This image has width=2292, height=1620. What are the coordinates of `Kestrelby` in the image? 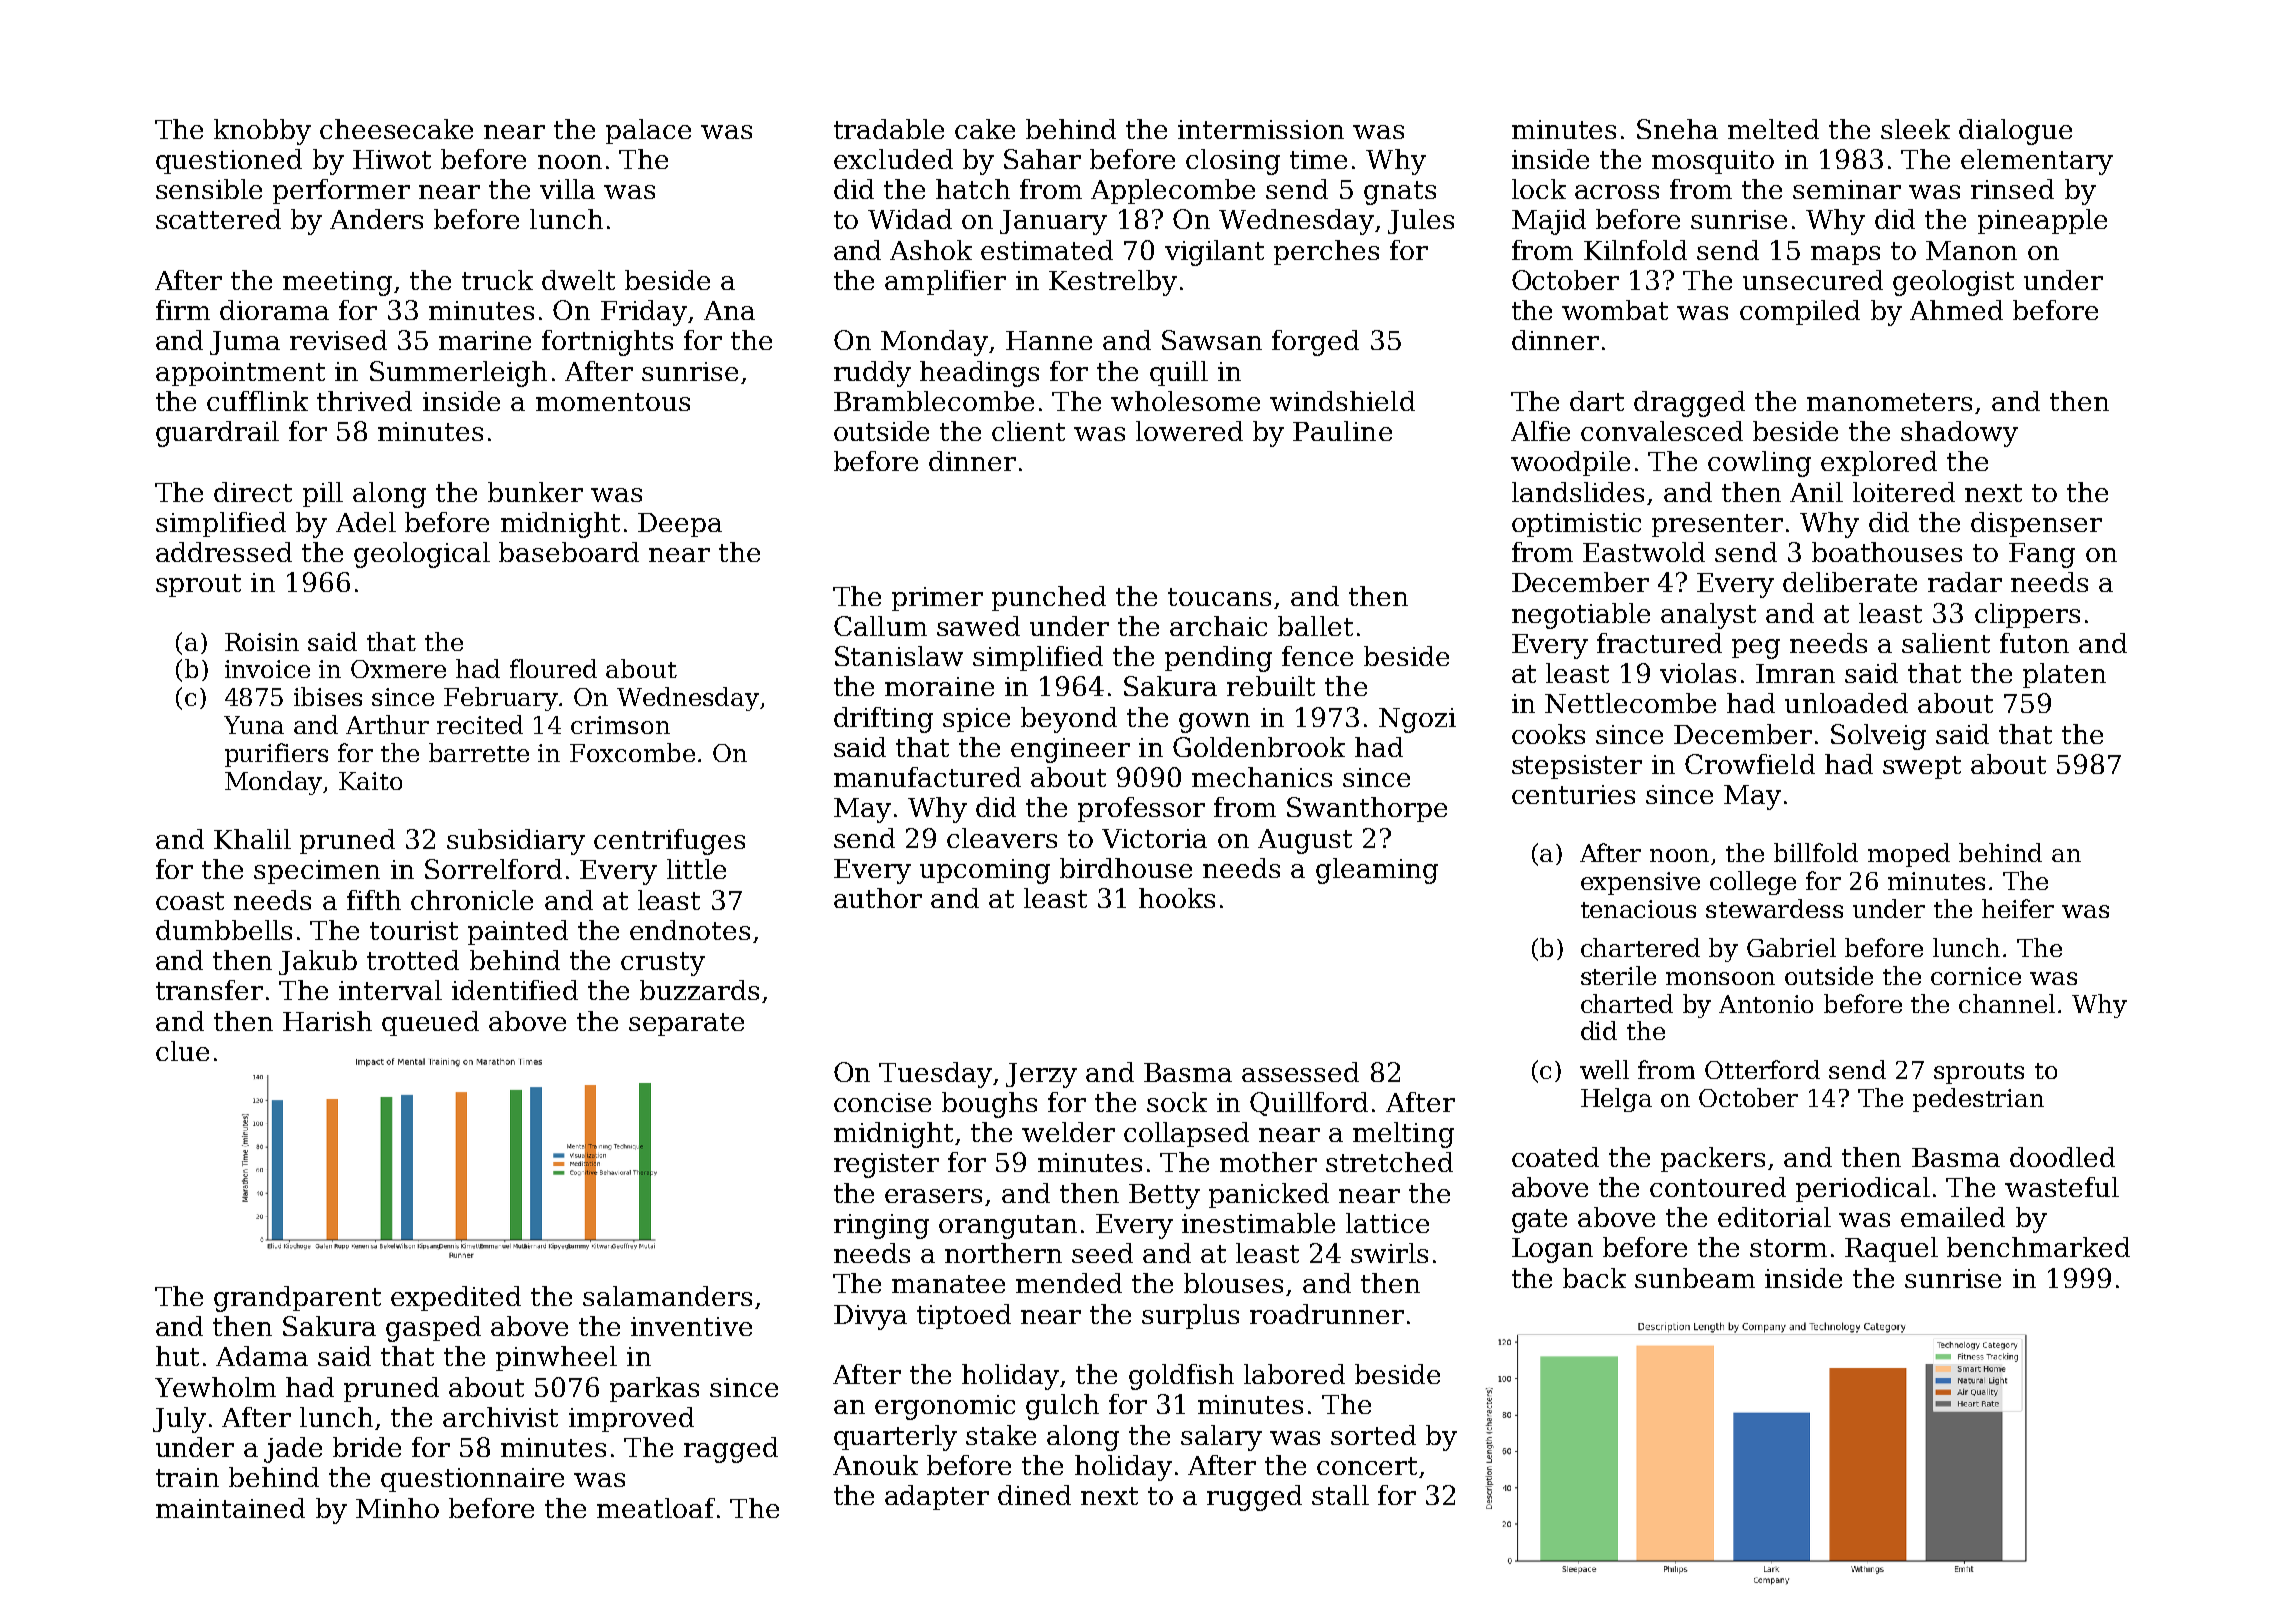 It's located at (1113, 283).
